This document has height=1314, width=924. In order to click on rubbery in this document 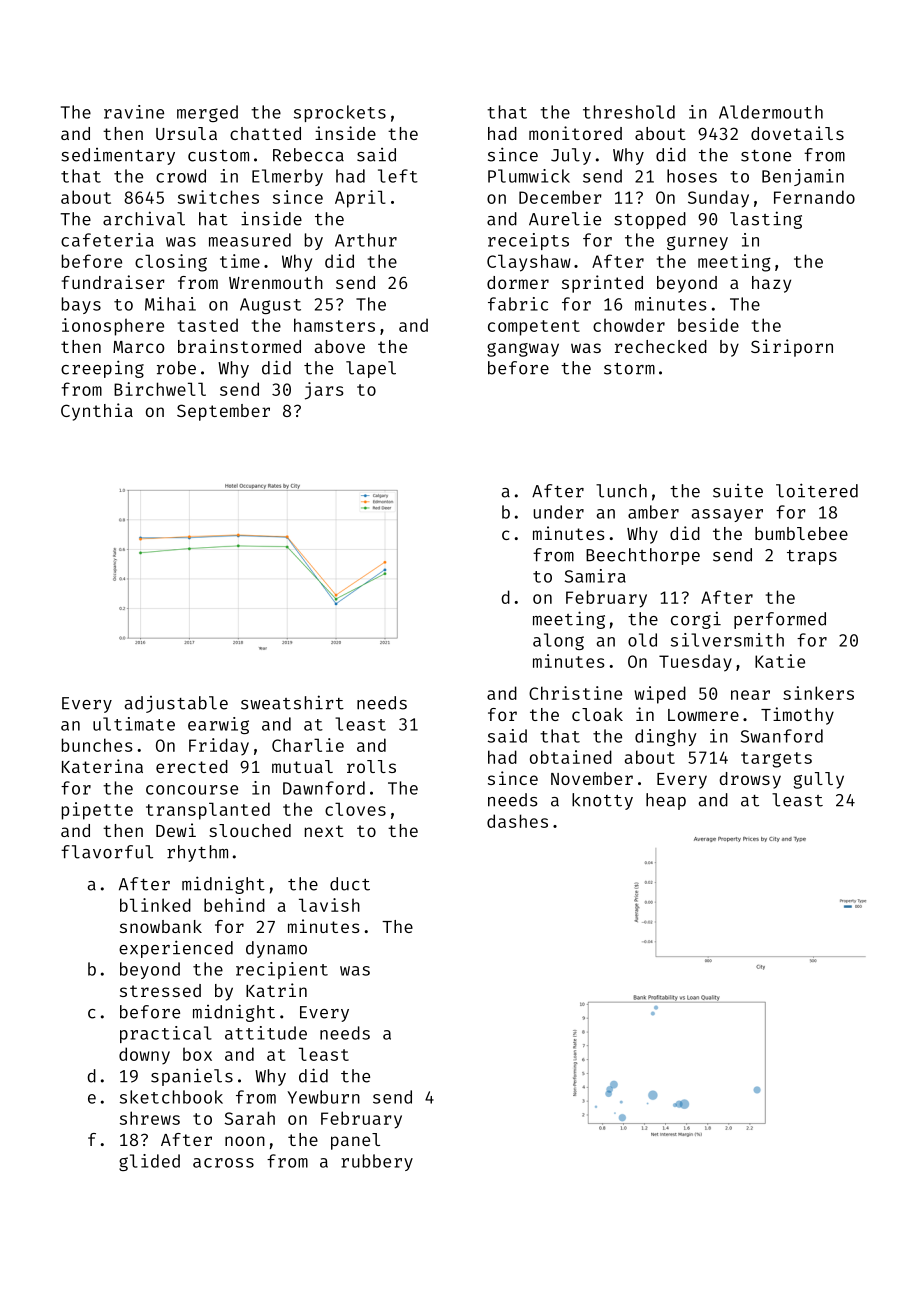, I will do `click(377, 1162)`.
